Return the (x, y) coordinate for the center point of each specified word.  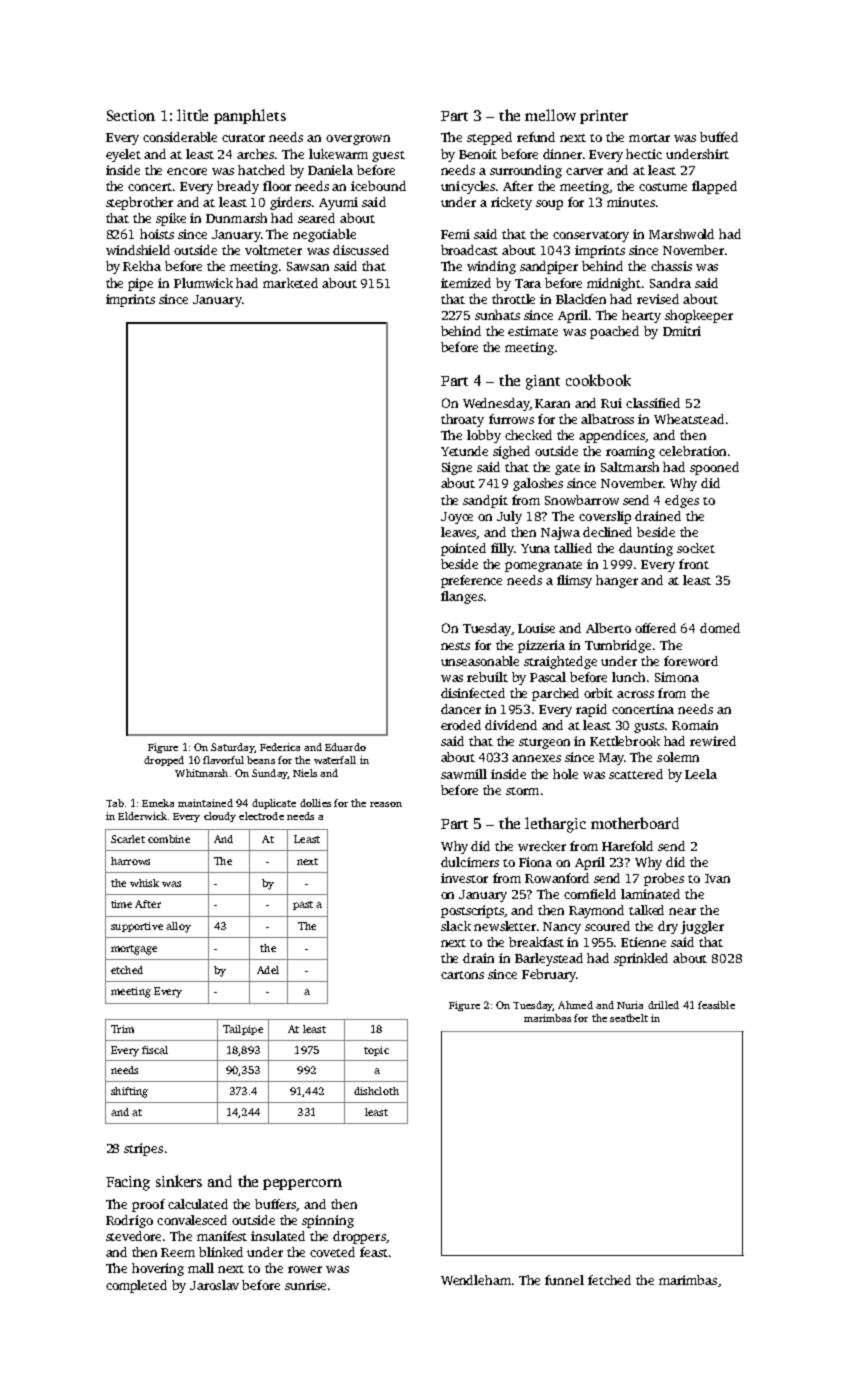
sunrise (305, 1285)
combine (169, 839)
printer (604, 117)
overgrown (358, 140)
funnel (564, 1280)
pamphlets (250, 116)
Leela (701, 774)
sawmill (464, 774)
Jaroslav (214, 1285)
